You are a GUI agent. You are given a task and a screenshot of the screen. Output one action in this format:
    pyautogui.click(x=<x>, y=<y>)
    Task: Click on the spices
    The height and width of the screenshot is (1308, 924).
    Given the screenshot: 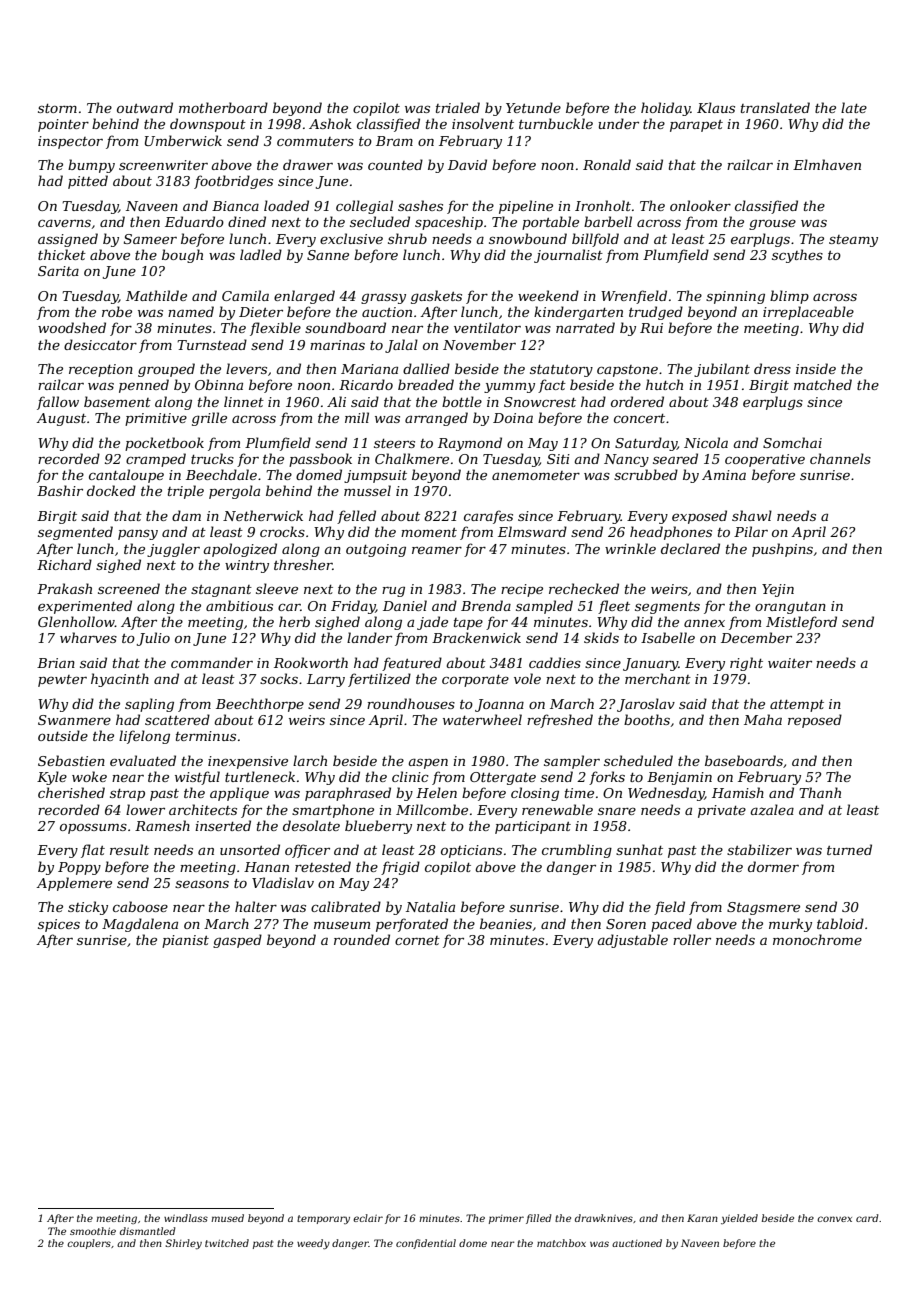 What is the action you would take?
    pyautogui.click(x=59, y=925)
